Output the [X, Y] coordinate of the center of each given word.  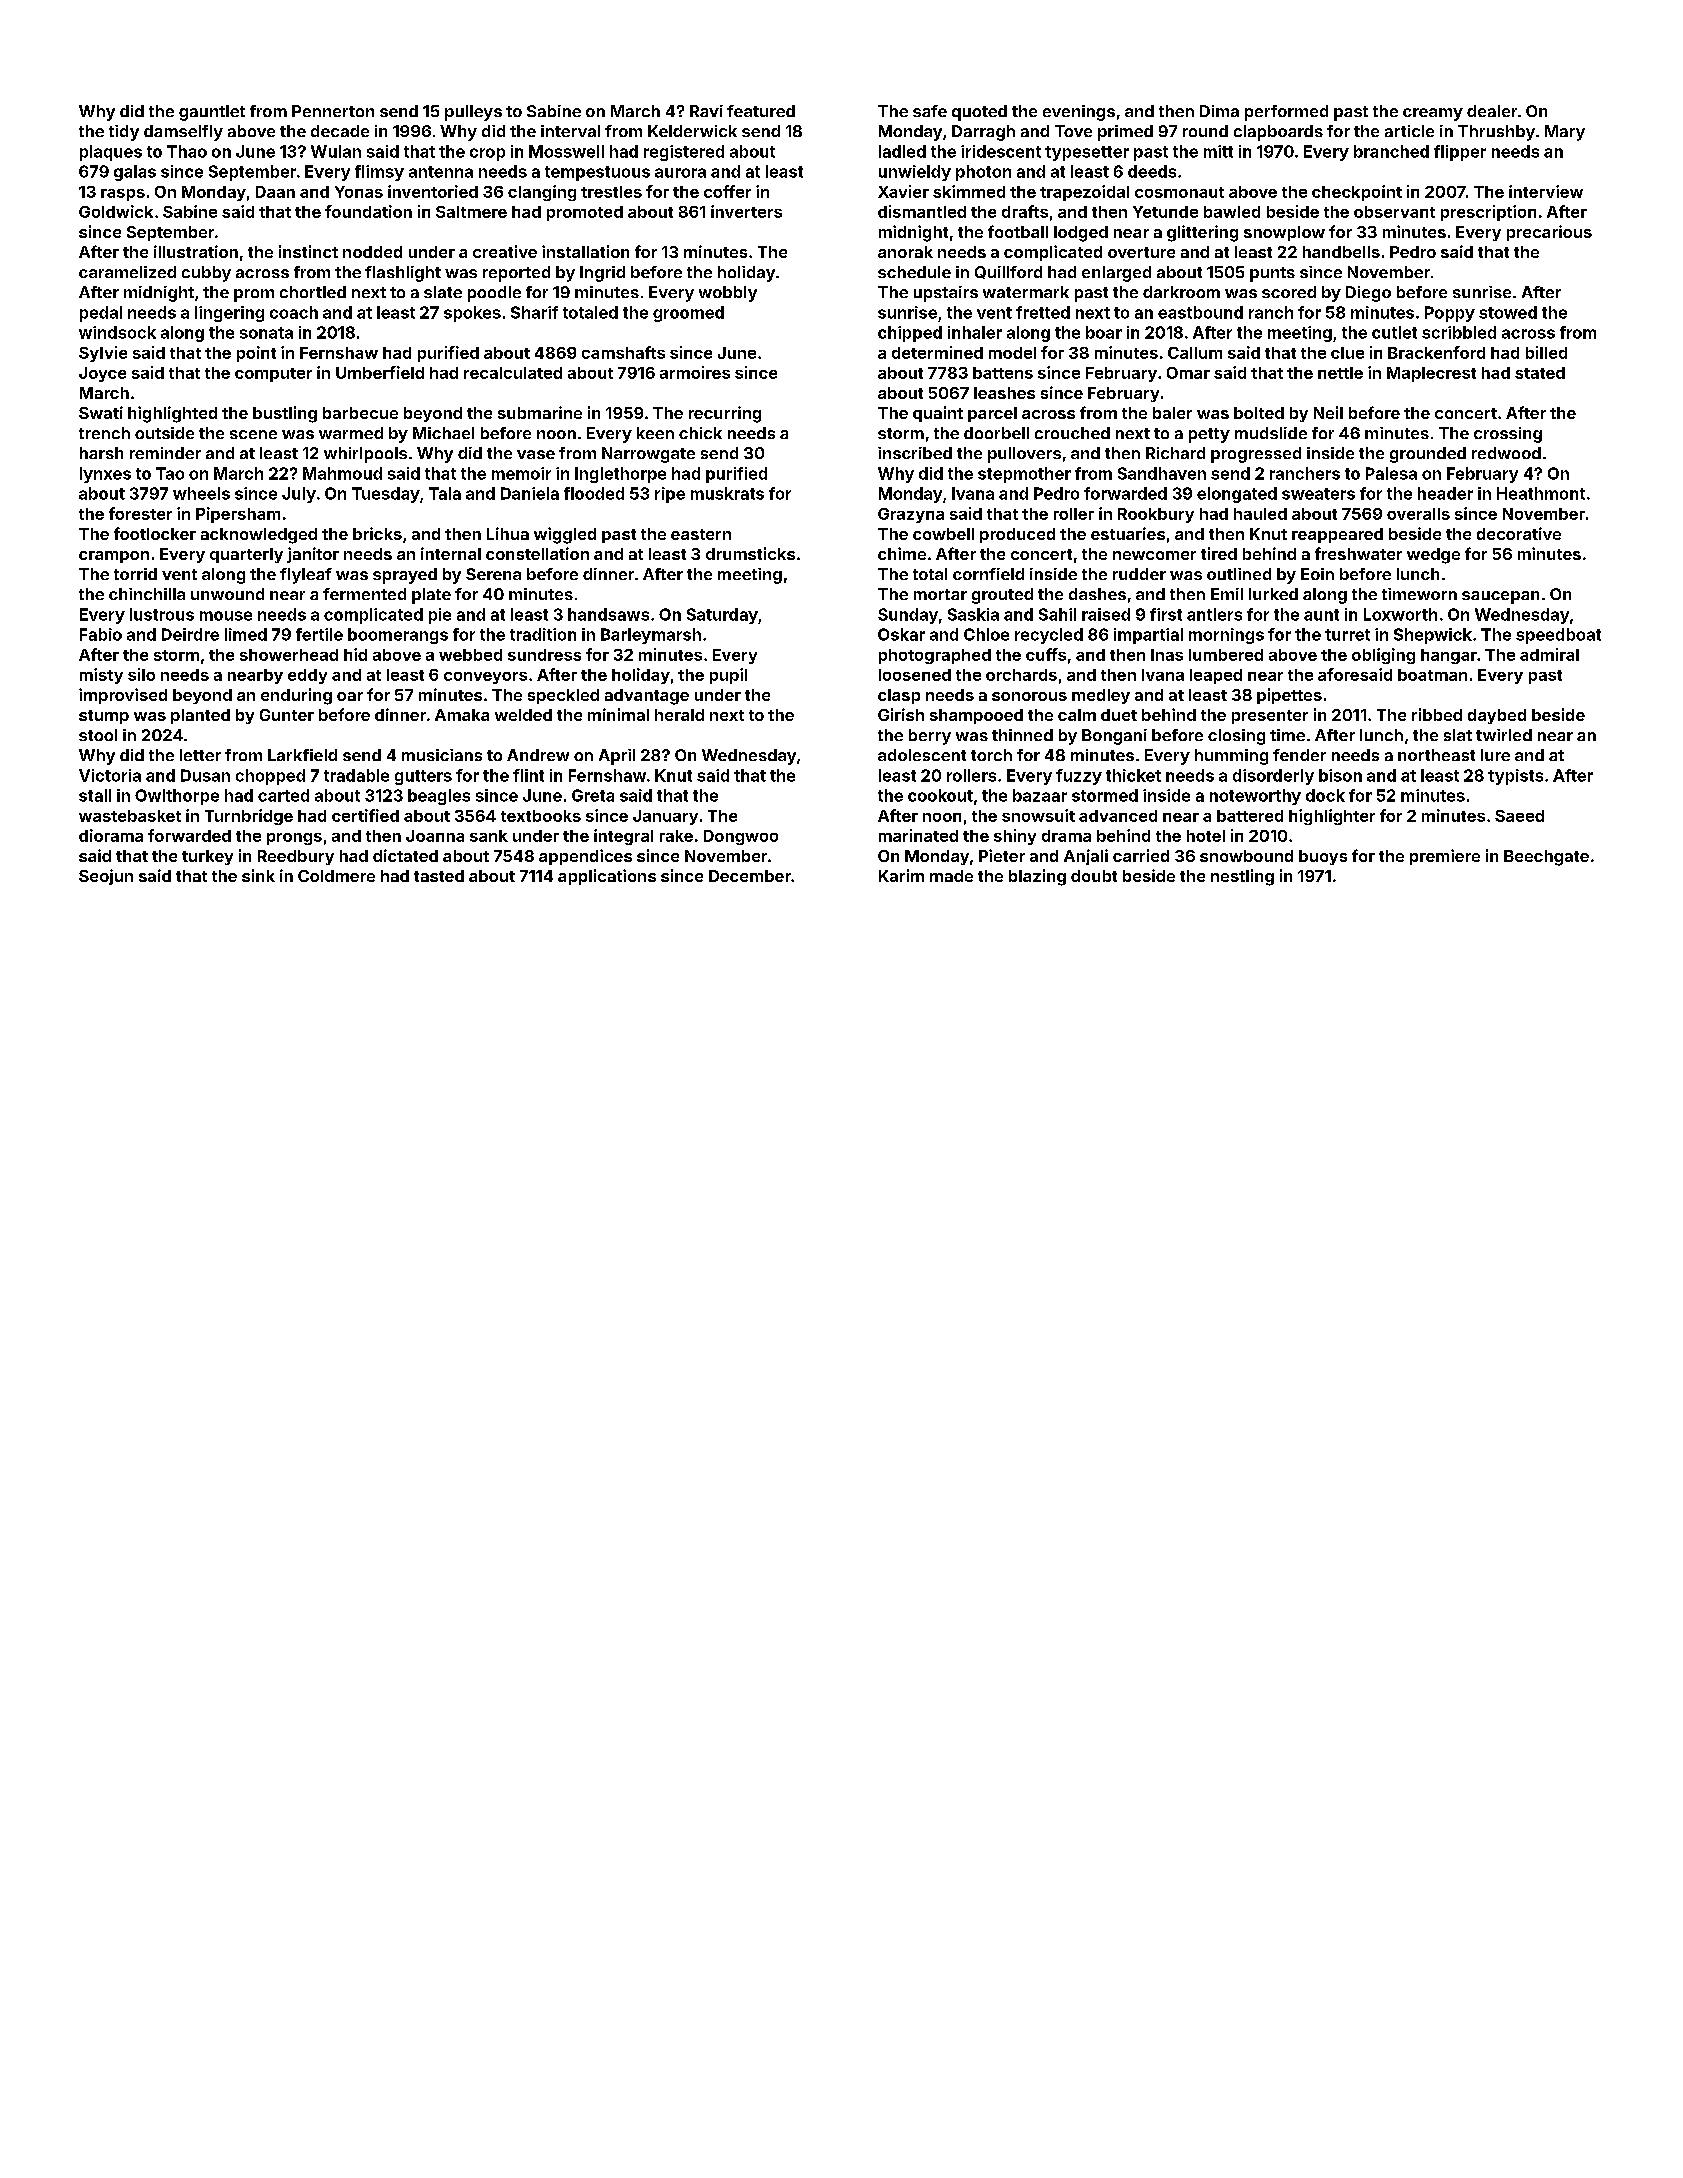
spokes [472, 314]
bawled [1232, 212]
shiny [1015, 837]
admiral [1549, 654]
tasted [439, 876]
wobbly [728, 294]
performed [1286, 113]
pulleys [473, 113]
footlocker [155, 533]
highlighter [1332, 817]
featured [761, 111]
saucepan [1500, 597]
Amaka [462, 715]
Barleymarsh [651, 636]
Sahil [1057, 614]
